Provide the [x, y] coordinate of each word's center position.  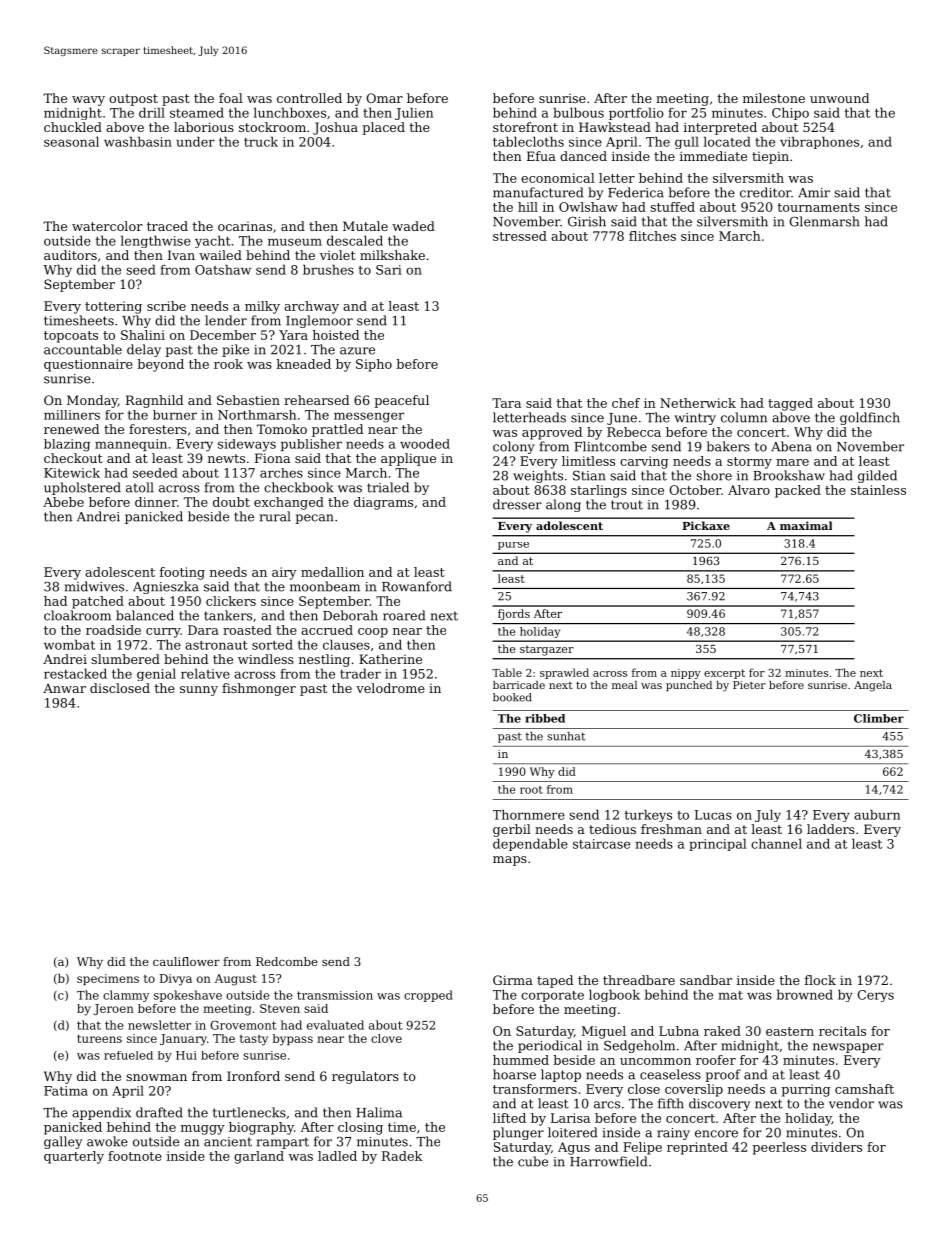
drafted [159, 1112]
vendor [851, 1103]
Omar [384, 98]
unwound [839, 98]
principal [717, 844]
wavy [88, 101]
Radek [402, 1156]
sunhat [566, 736]
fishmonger [259, 689]
